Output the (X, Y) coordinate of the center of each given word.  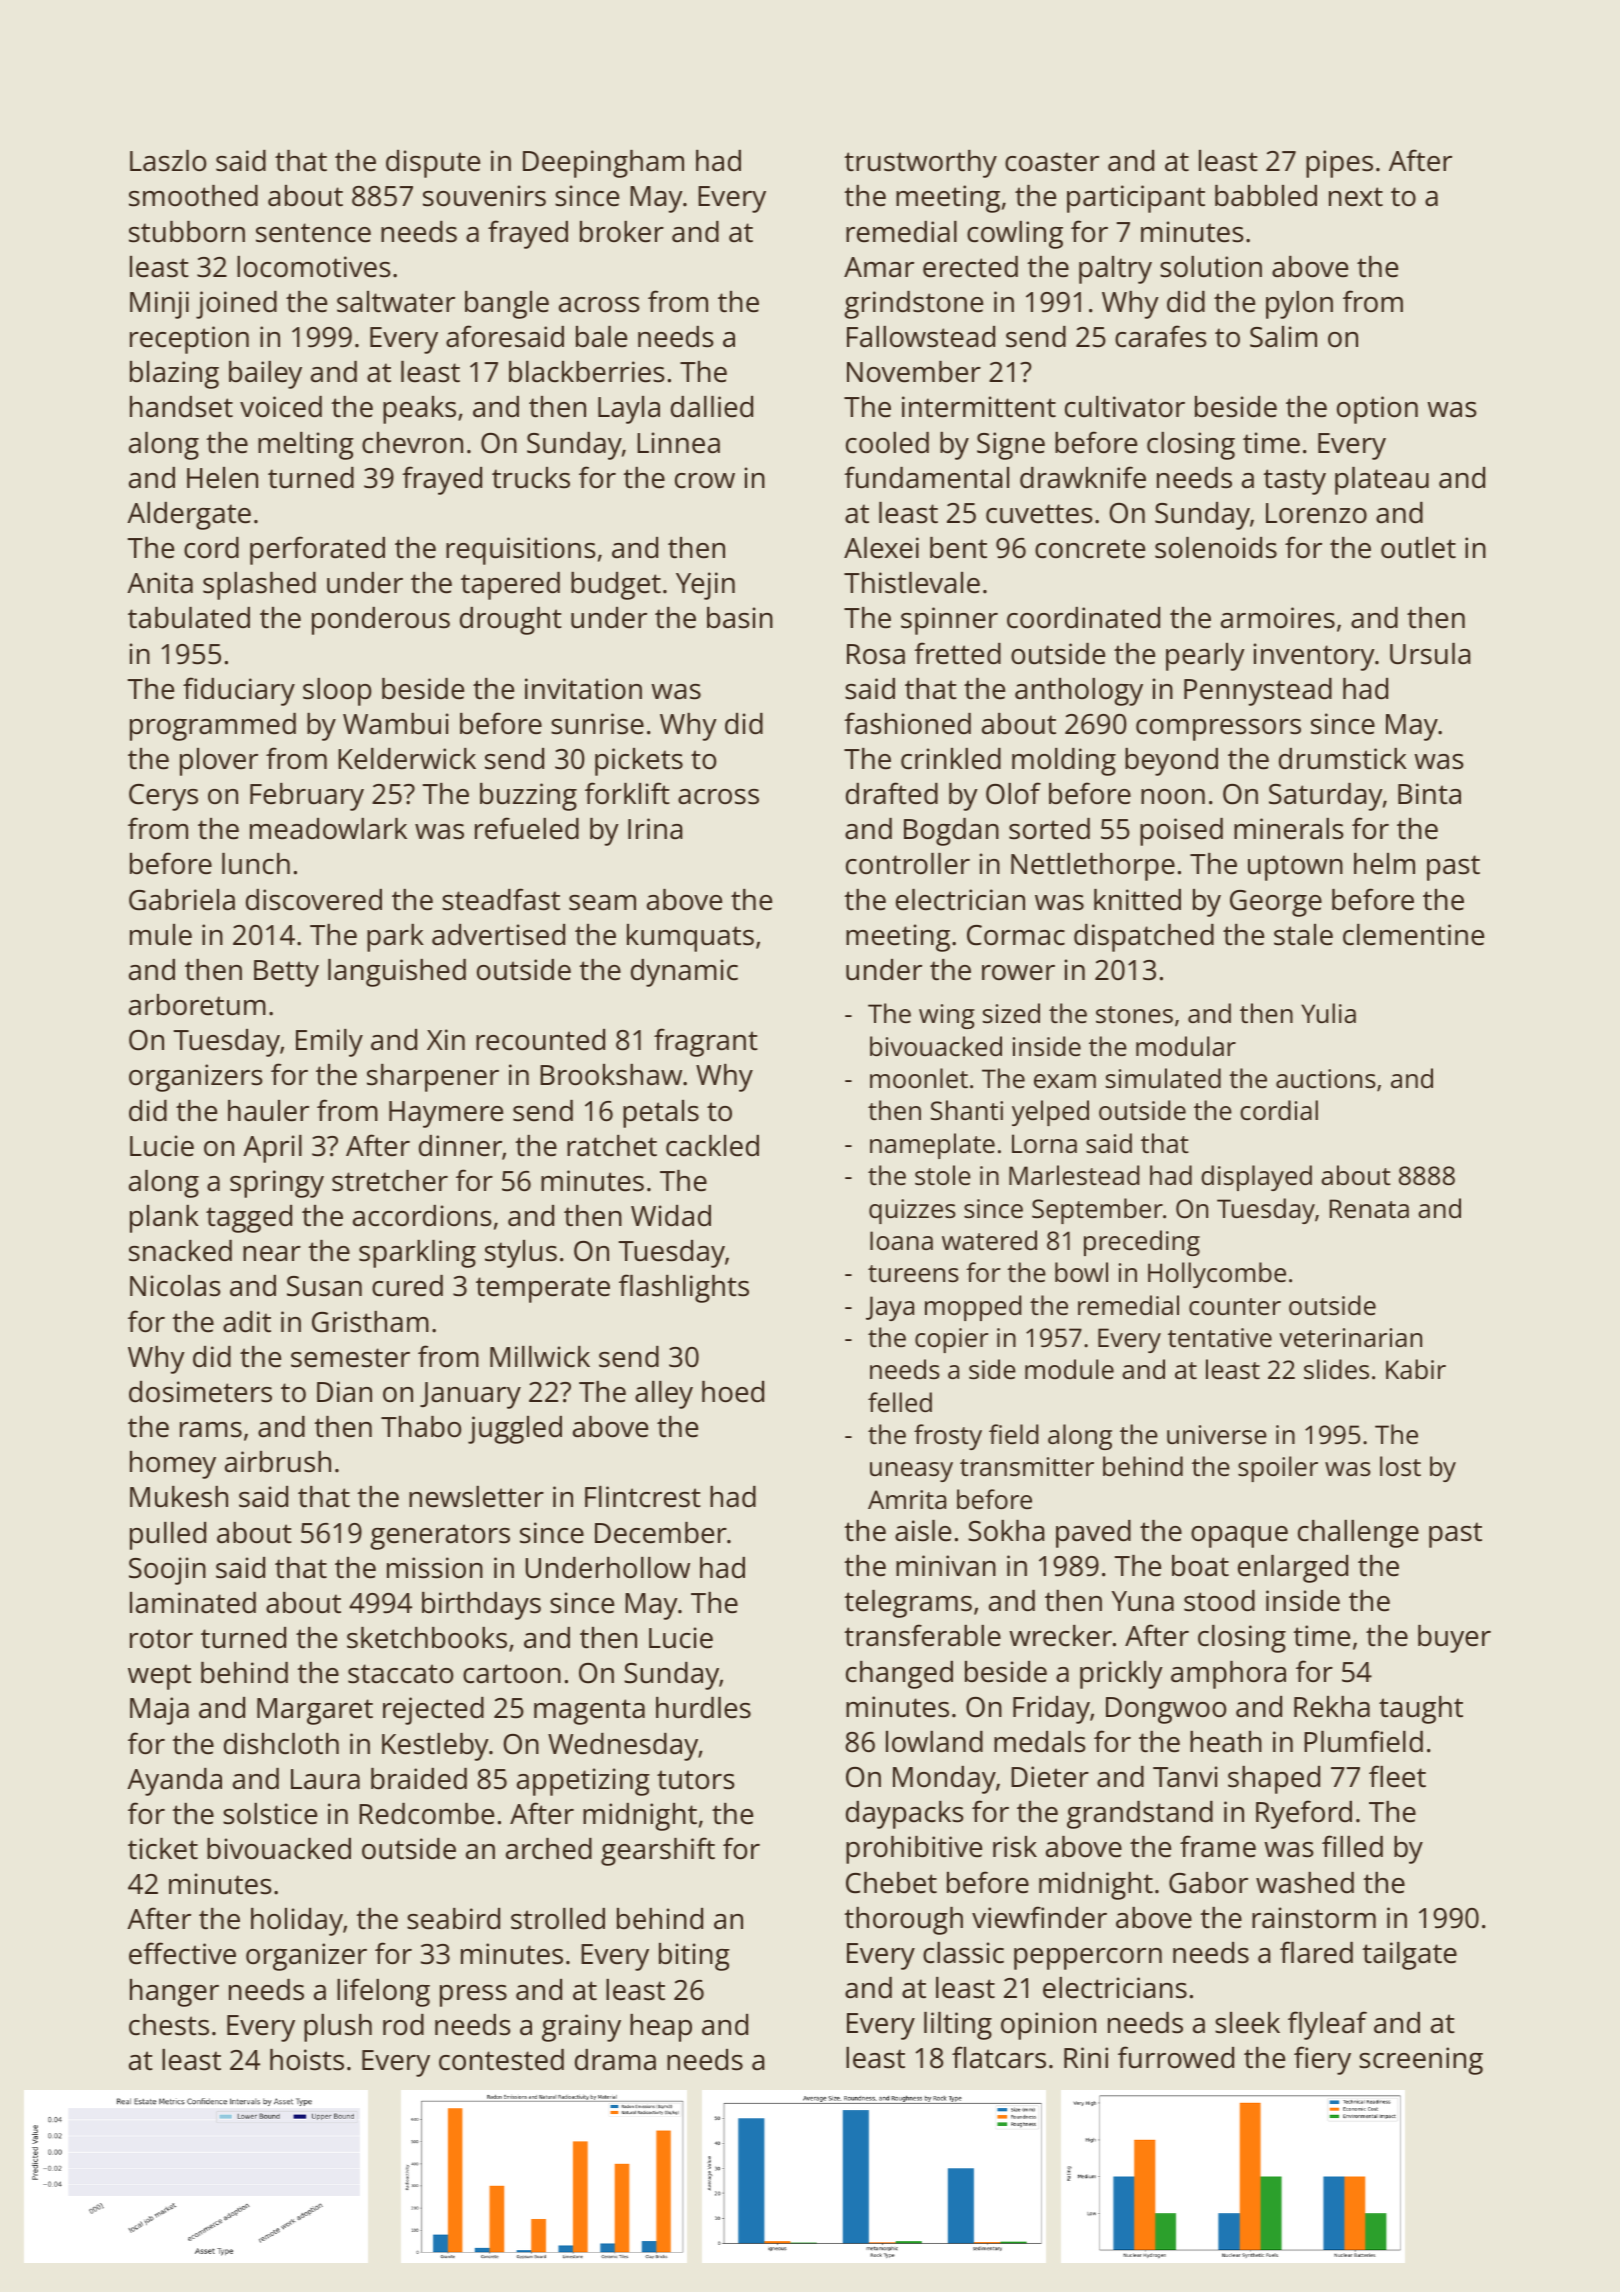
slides (1336, 1369)
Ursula (1430, 654)
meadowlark (328, 829)
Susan (324, 1286)
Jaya (890, 1308)
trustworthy (920, 164)
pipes (1339, 164)
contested (501, 2060)
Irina (655, 829)
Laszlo (168, 161)
